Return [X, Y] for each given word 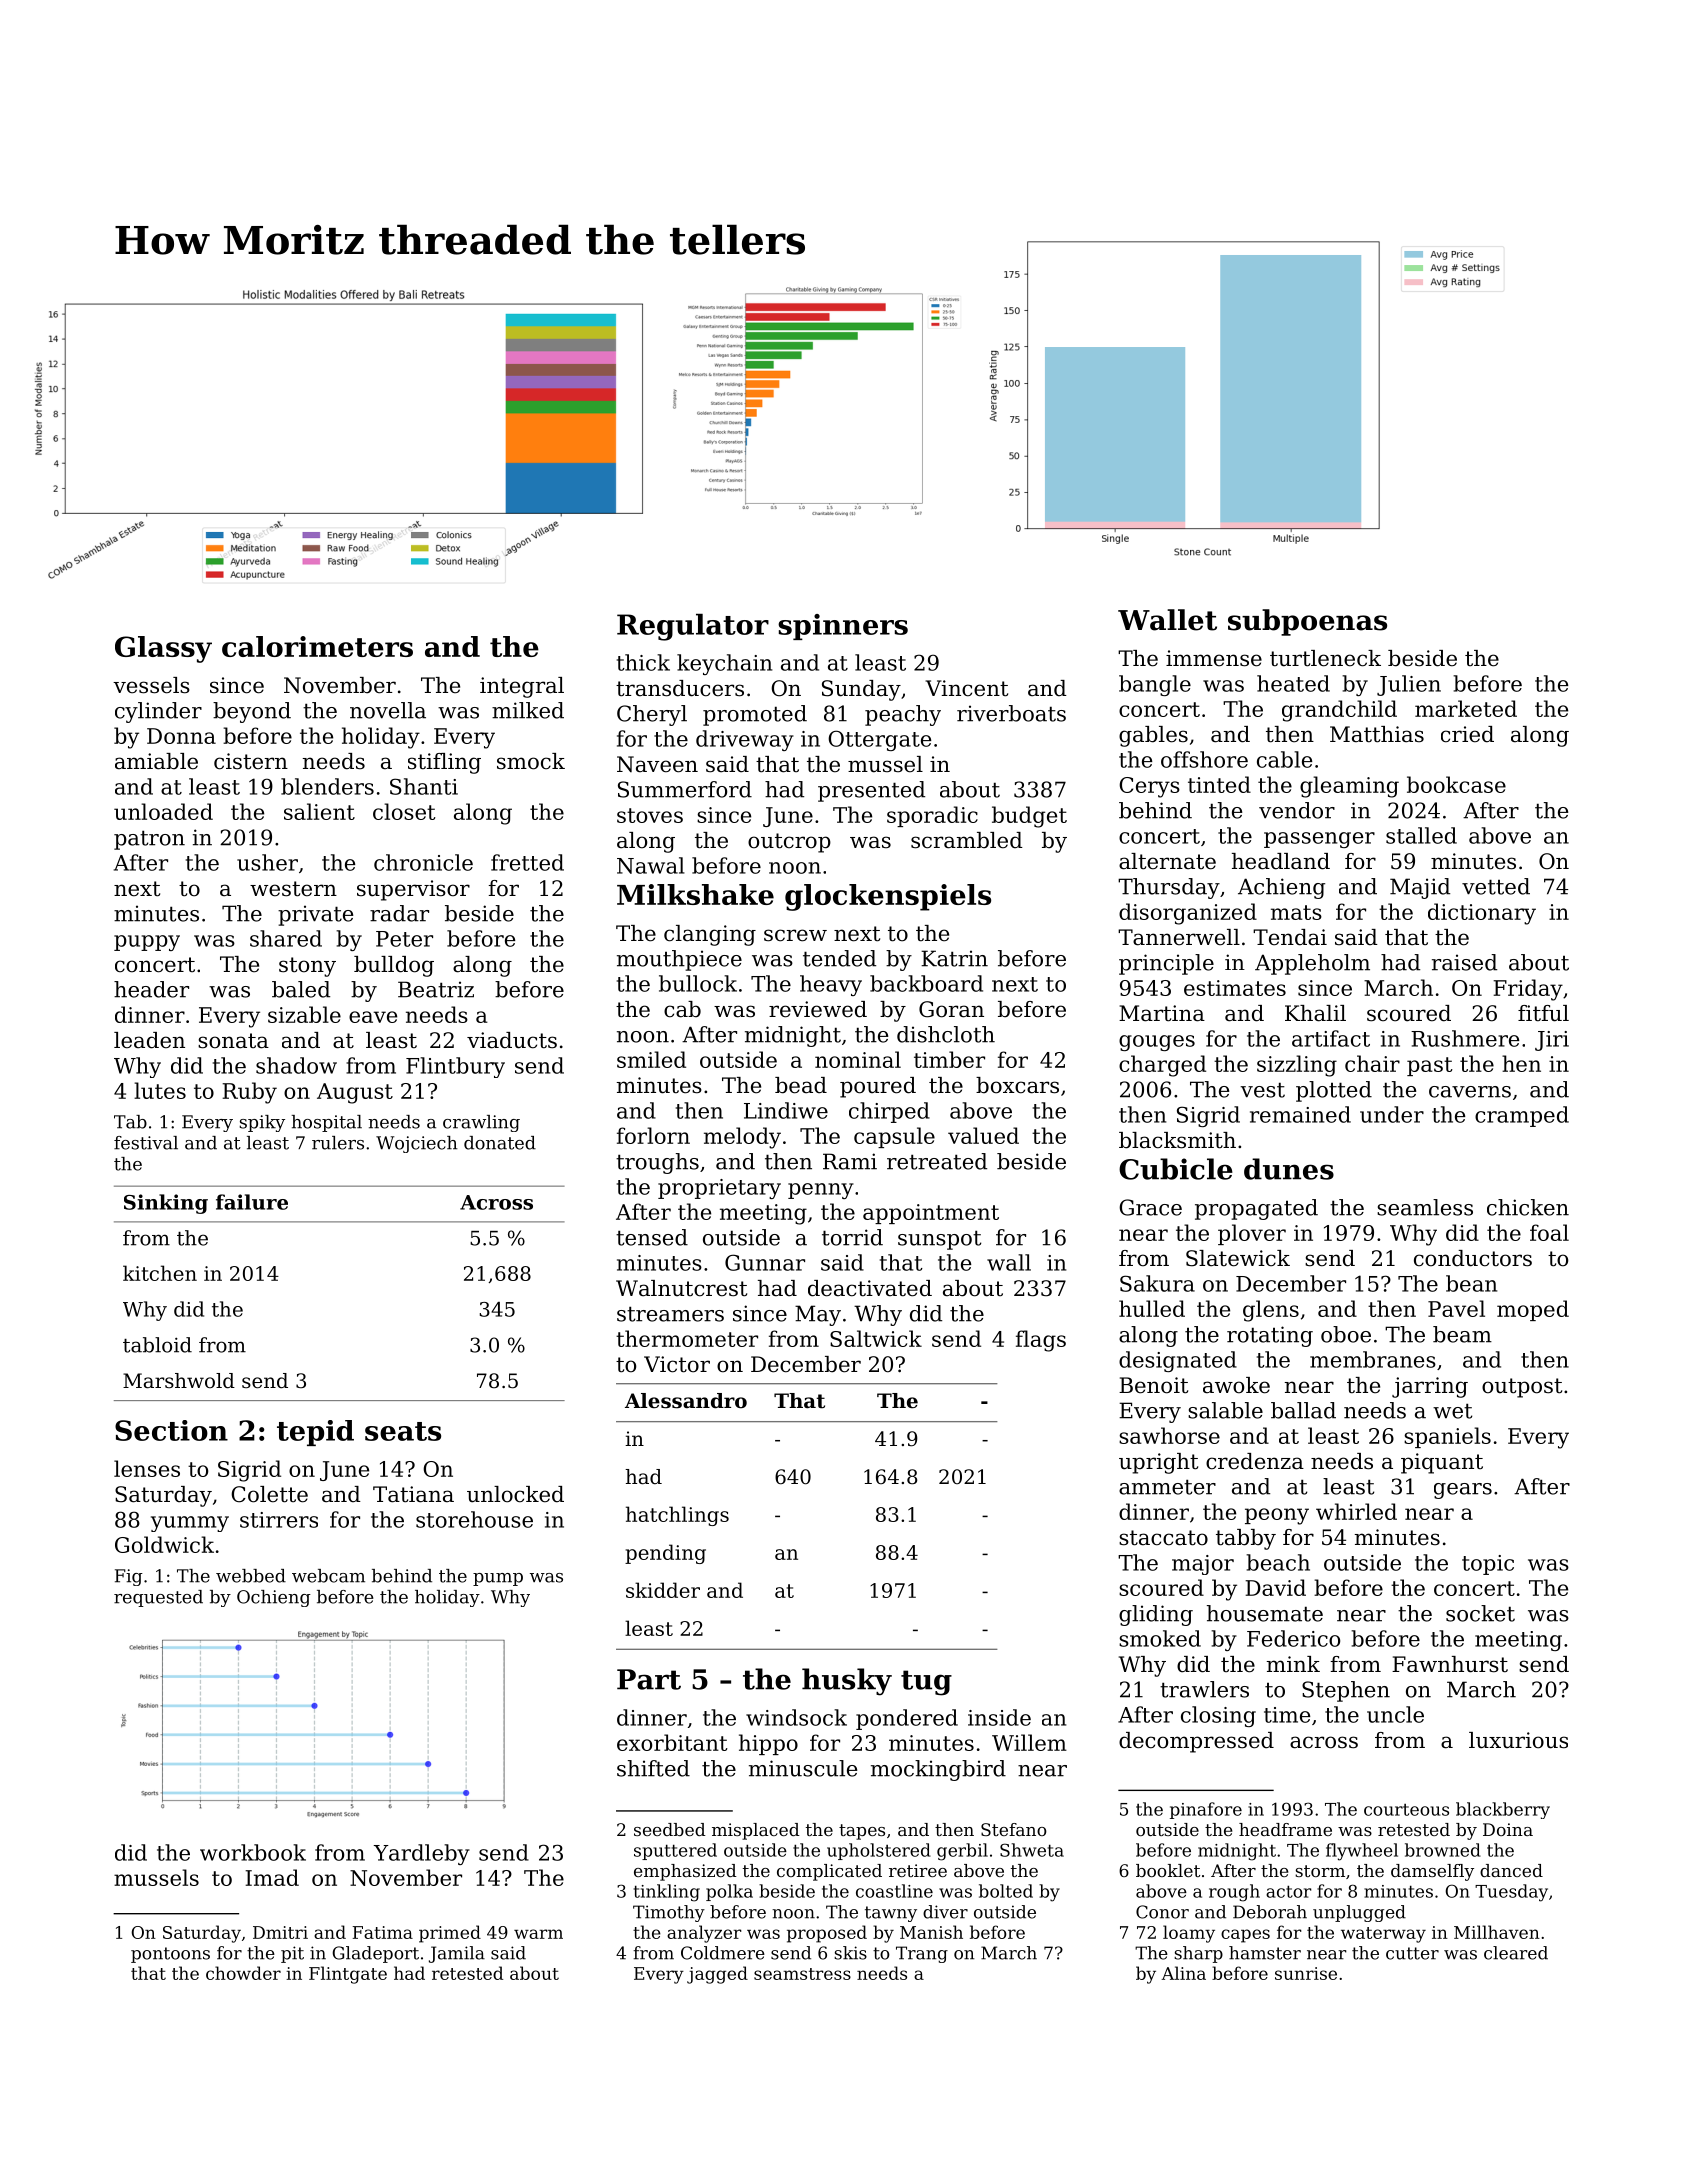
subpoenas [1307, 622]
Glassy [163, 649]
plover [1252, 1234]
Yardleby [422, 1854]
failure [252, 1202]
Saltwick [876, 1338]
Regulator [693, 627]
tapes [862, 1832]
